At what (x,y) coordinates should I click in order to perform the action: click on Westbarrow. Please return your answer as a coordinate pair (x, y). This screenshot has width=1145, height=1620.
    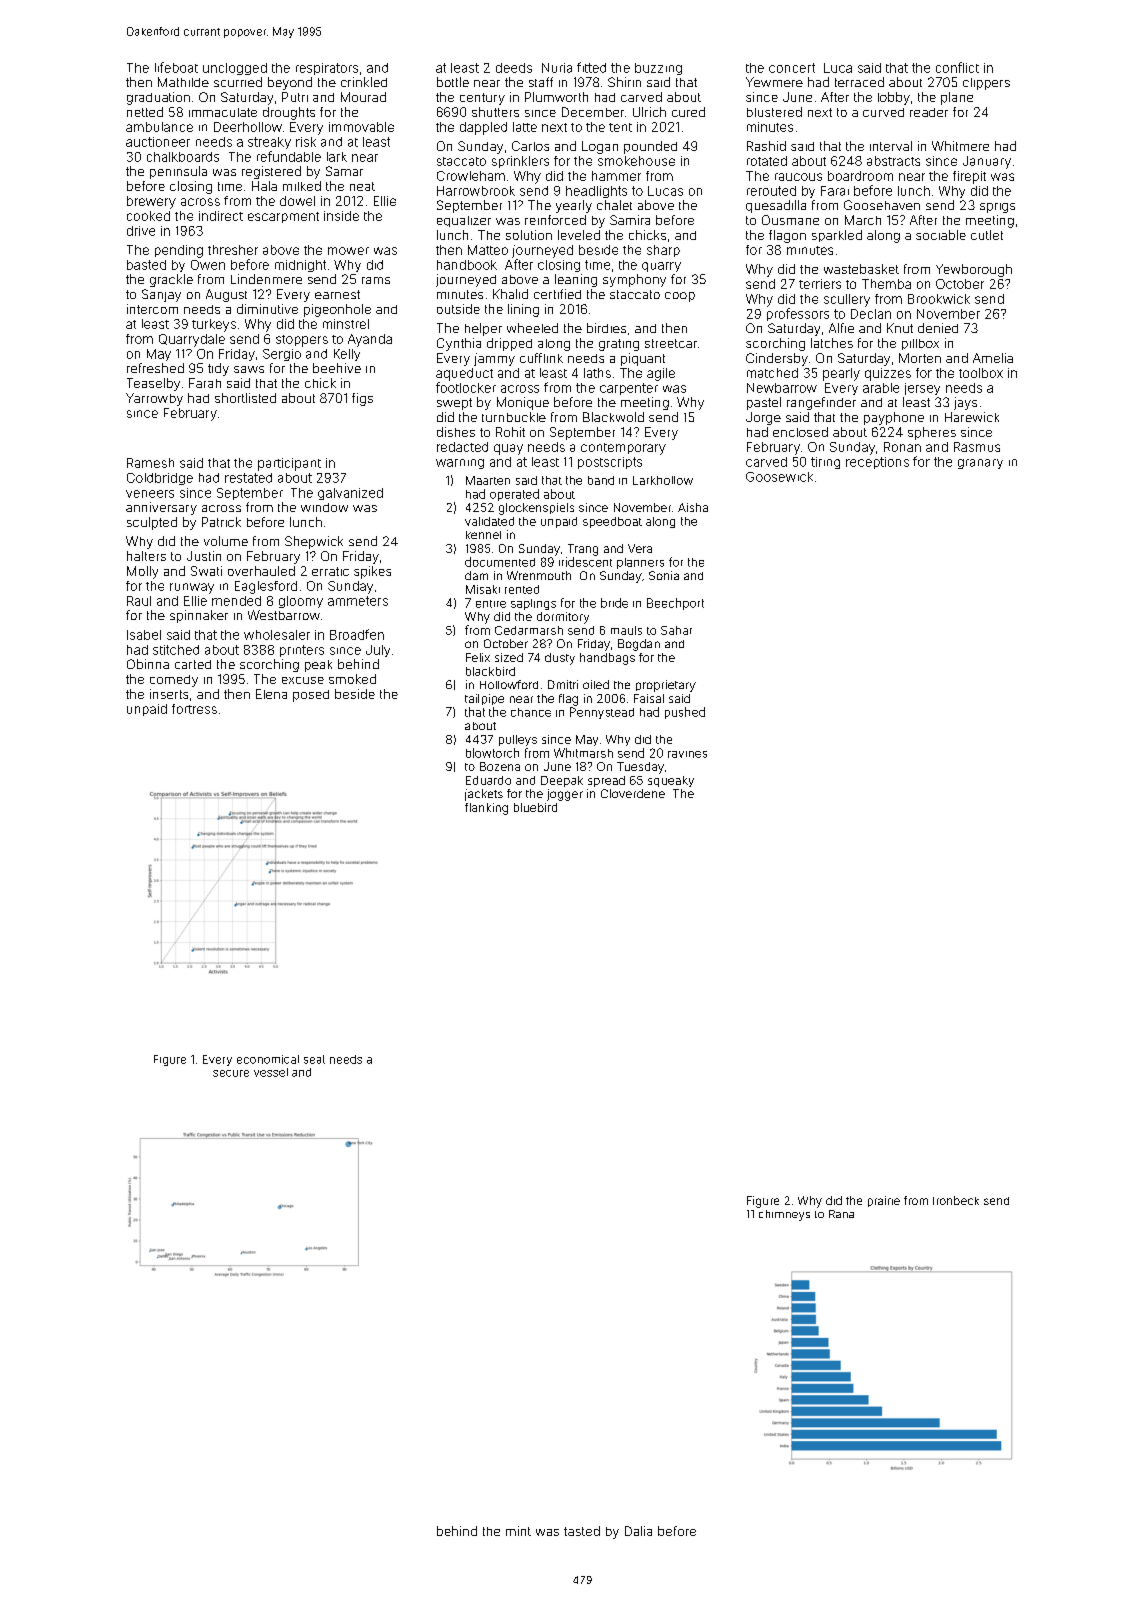
    Looking at the image, I should click on (284, 615).
